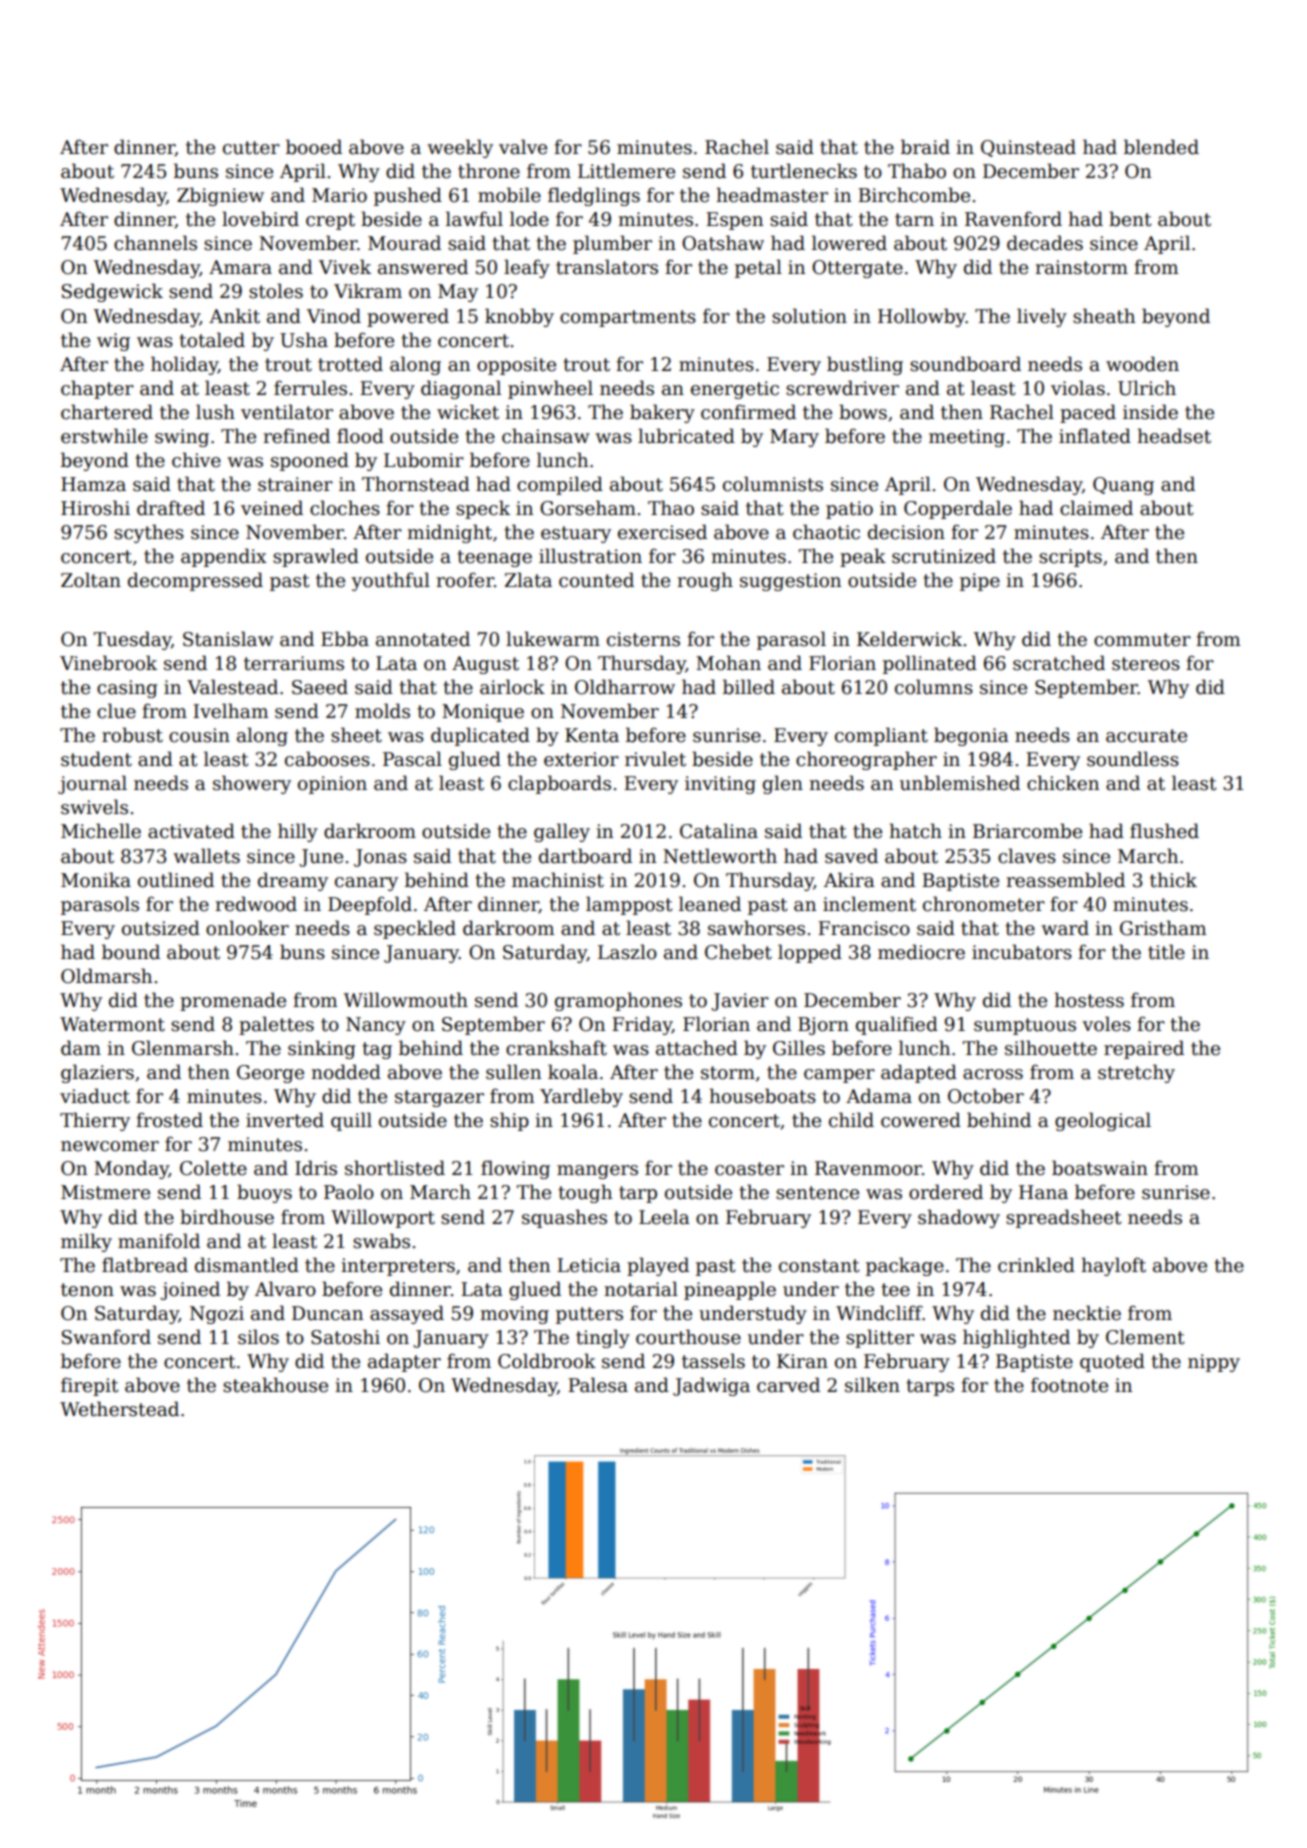 This image has width=1307, height=1848. I want to click on Quinstead, so click(1028, 148).
